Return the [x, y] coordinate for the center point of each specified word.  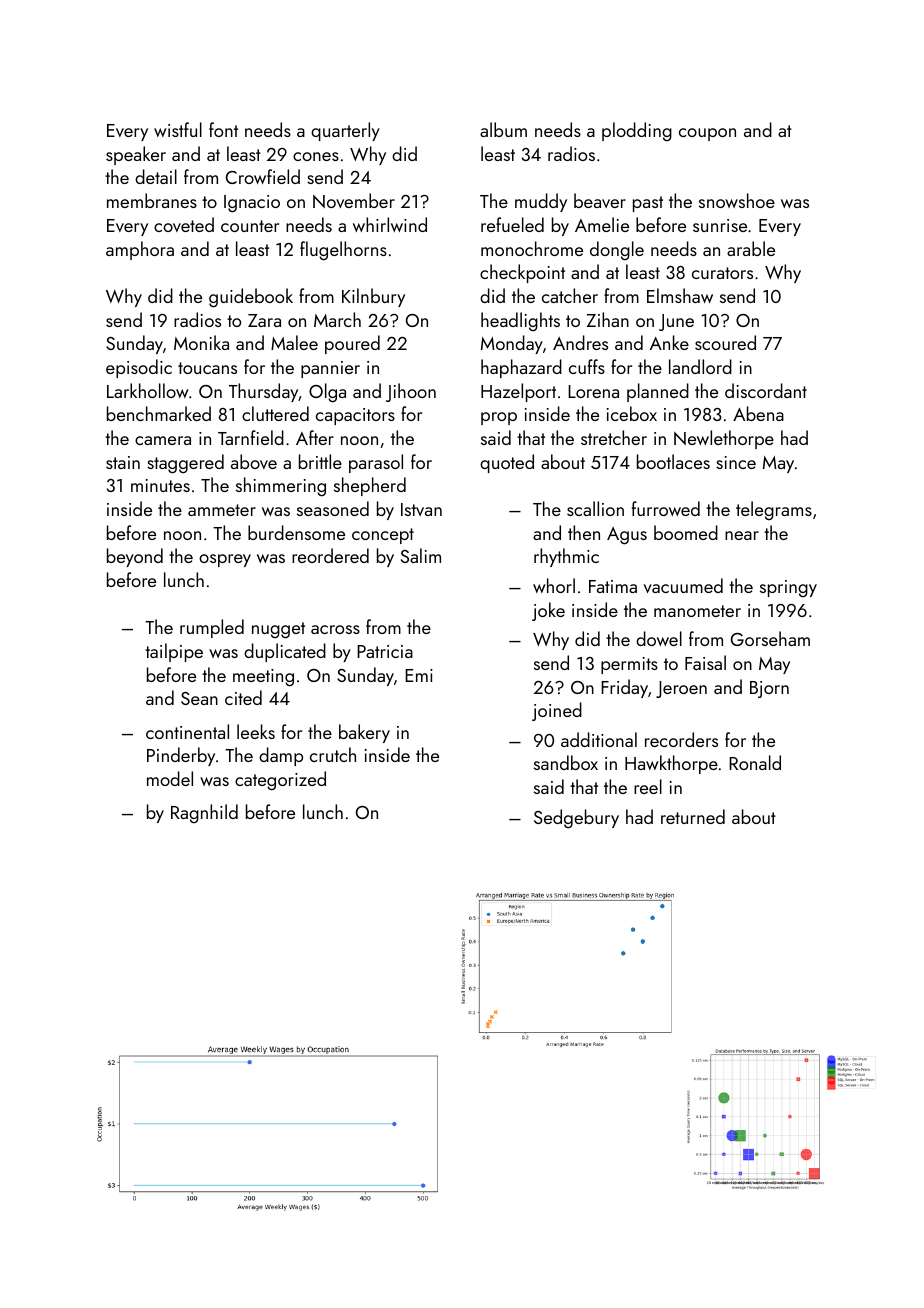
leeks [256, 731]
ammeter [222, 510]
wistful [178, 129]
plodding [637, 131]
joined [557, 711]
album [503, 129]
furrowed [666, 508]
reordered [330, 555]
